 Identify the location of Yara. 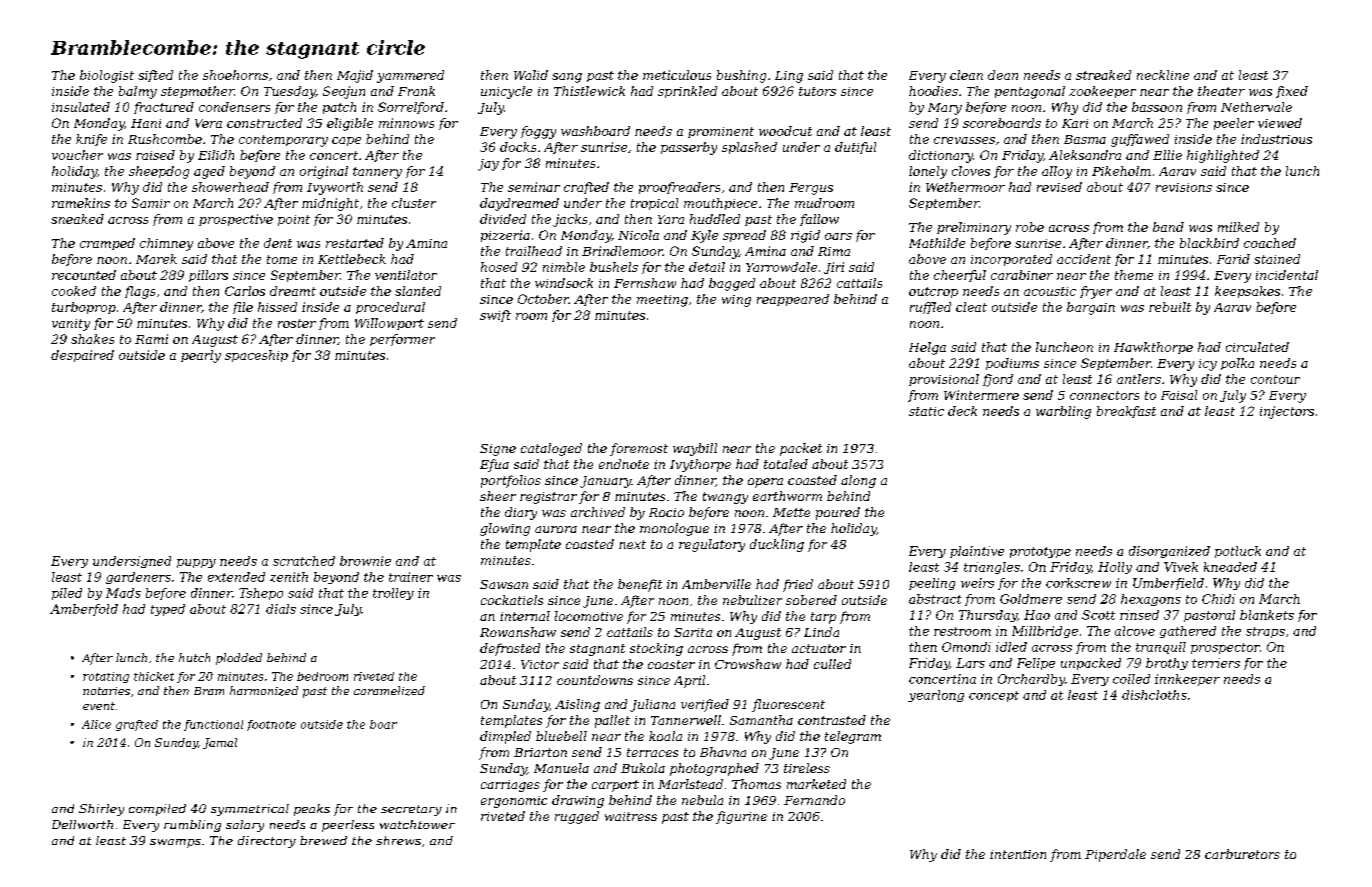
(671, 219).
